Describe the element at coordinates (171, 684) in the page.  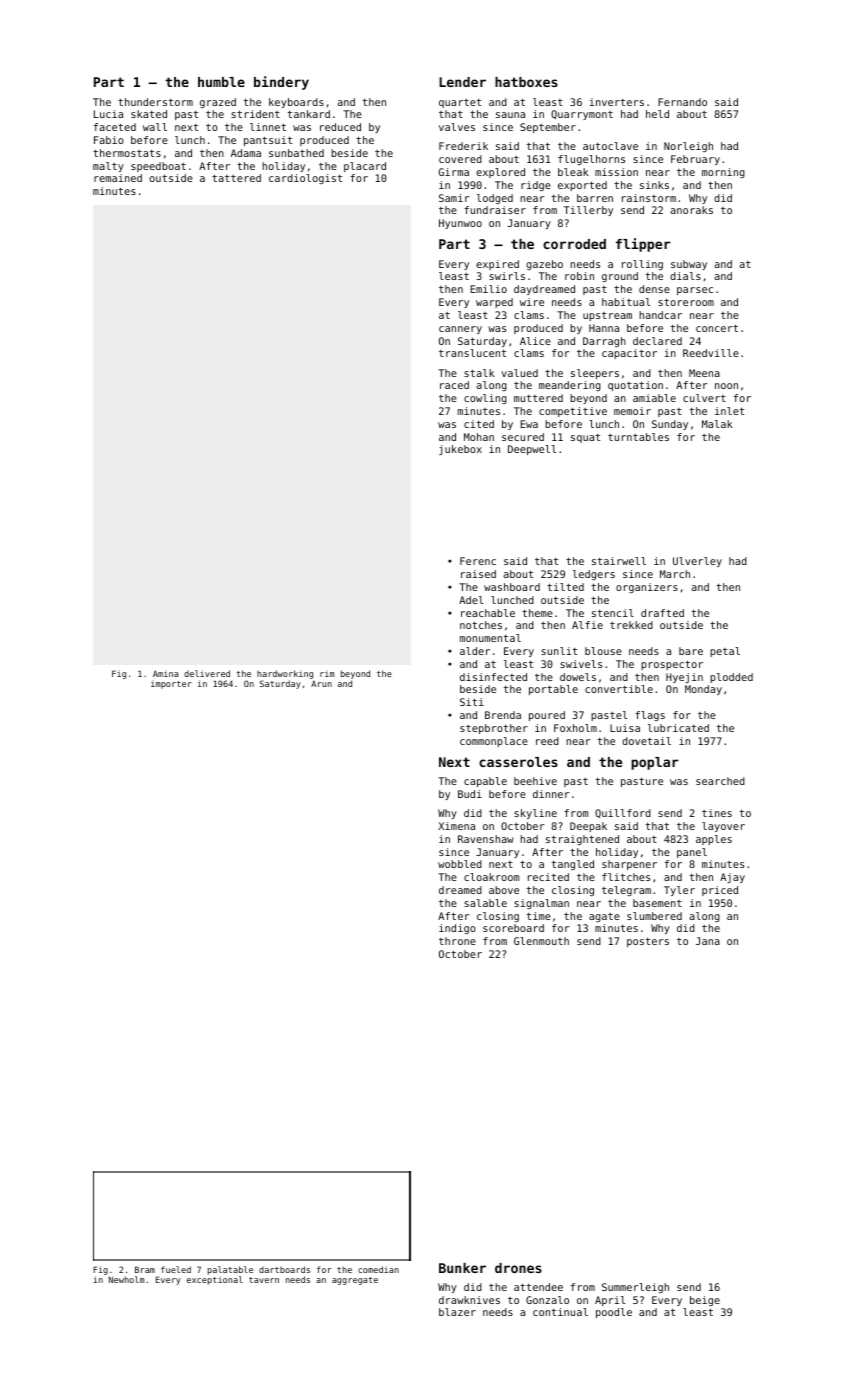
I see `importer` at that location.
